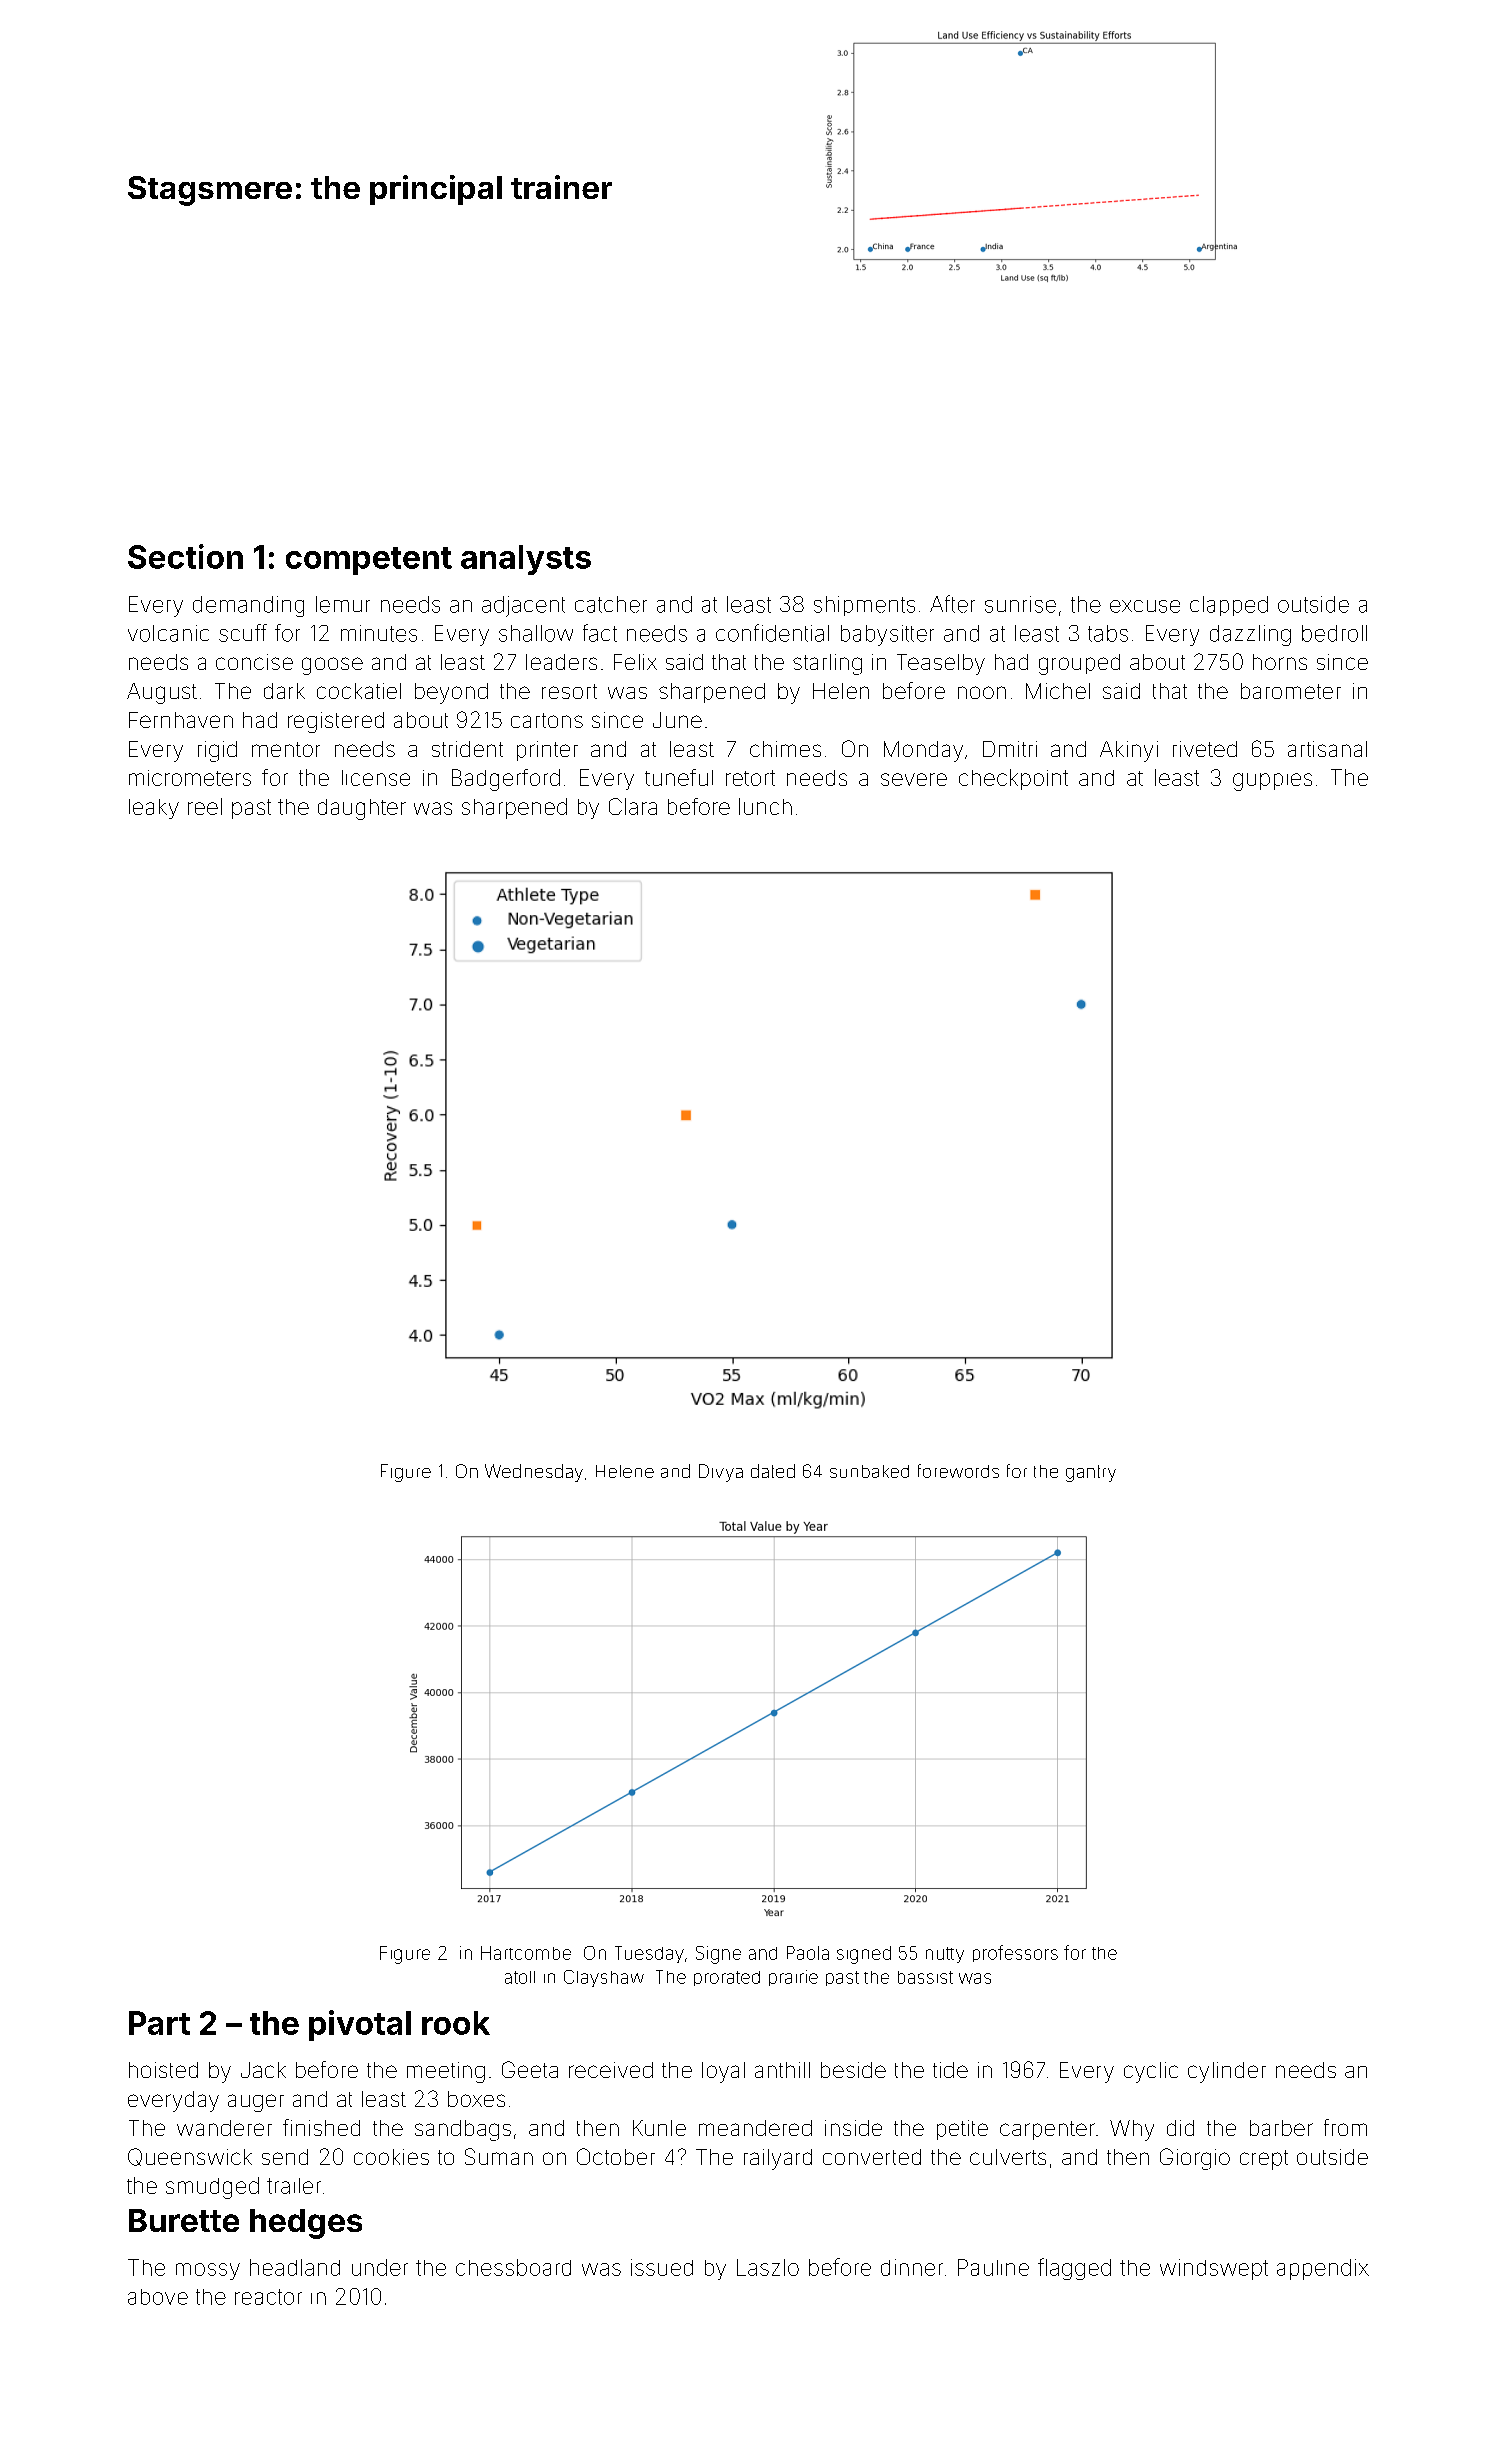 This screenshot has height=2464, width=1496. Describe the element at coordinates (1074, 2269) in the screenshot. I see `flagged` at that location.
